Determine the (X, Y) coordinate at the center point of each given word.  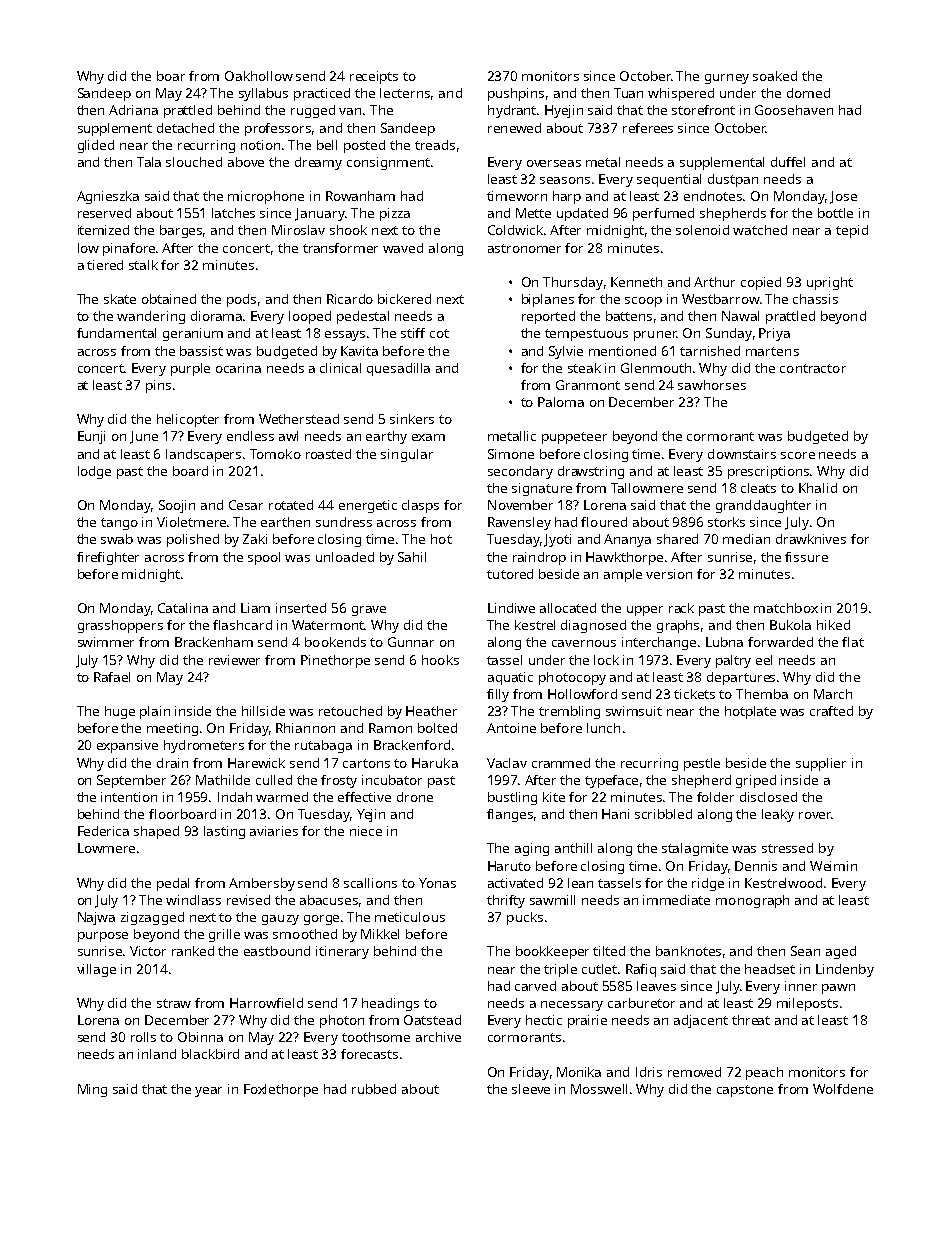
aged (841, 952)
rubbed (374, 1089)
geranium (193, 334)
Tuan (628, 93)
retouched (350, 711)
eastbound (277, 951)
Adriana (133, 110)
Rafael (112, 677)
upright (830, 283)
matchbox (786, 608)
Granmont (588, 385)
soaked (775, 76)
